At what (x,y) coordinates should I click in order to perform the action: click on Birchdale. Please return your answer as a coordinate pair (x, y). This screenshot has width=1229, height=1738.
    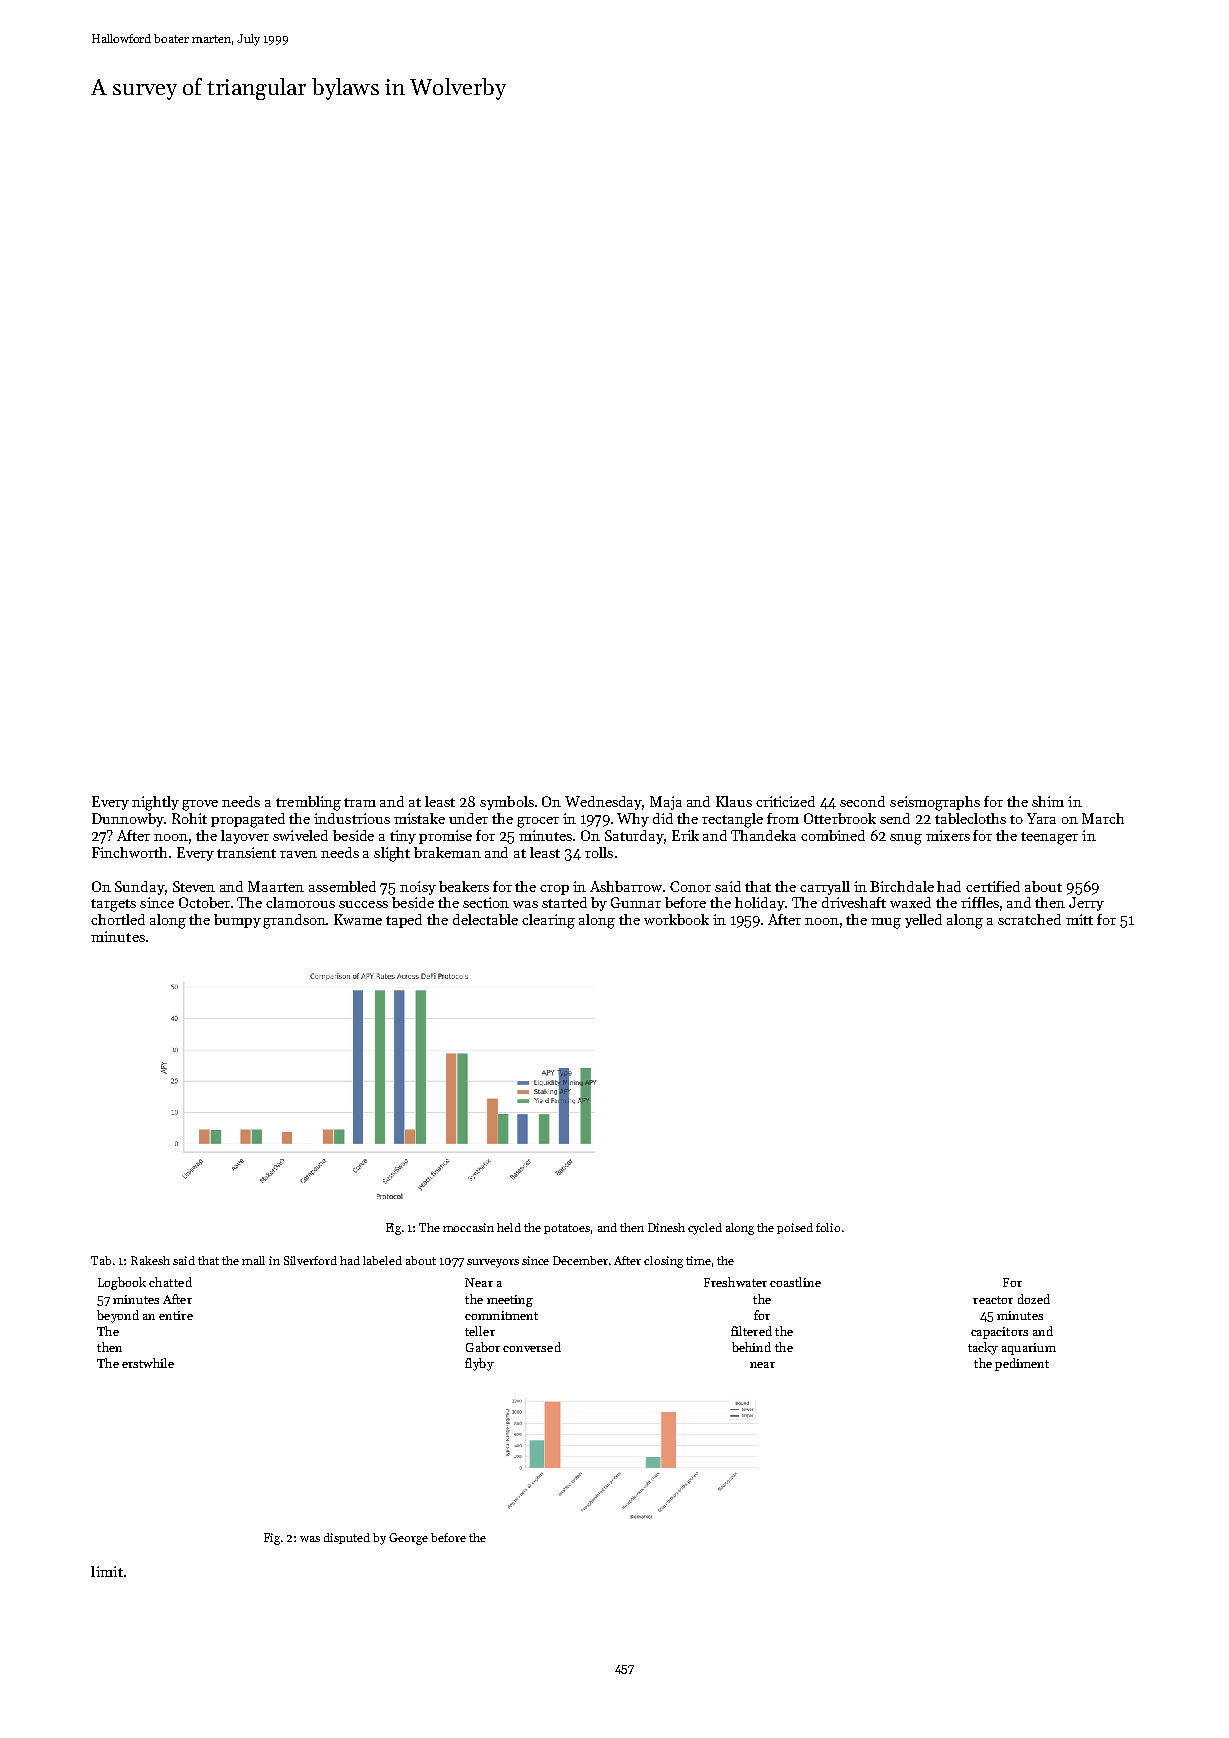
    Looking at the image, I should click on (902, 886).
